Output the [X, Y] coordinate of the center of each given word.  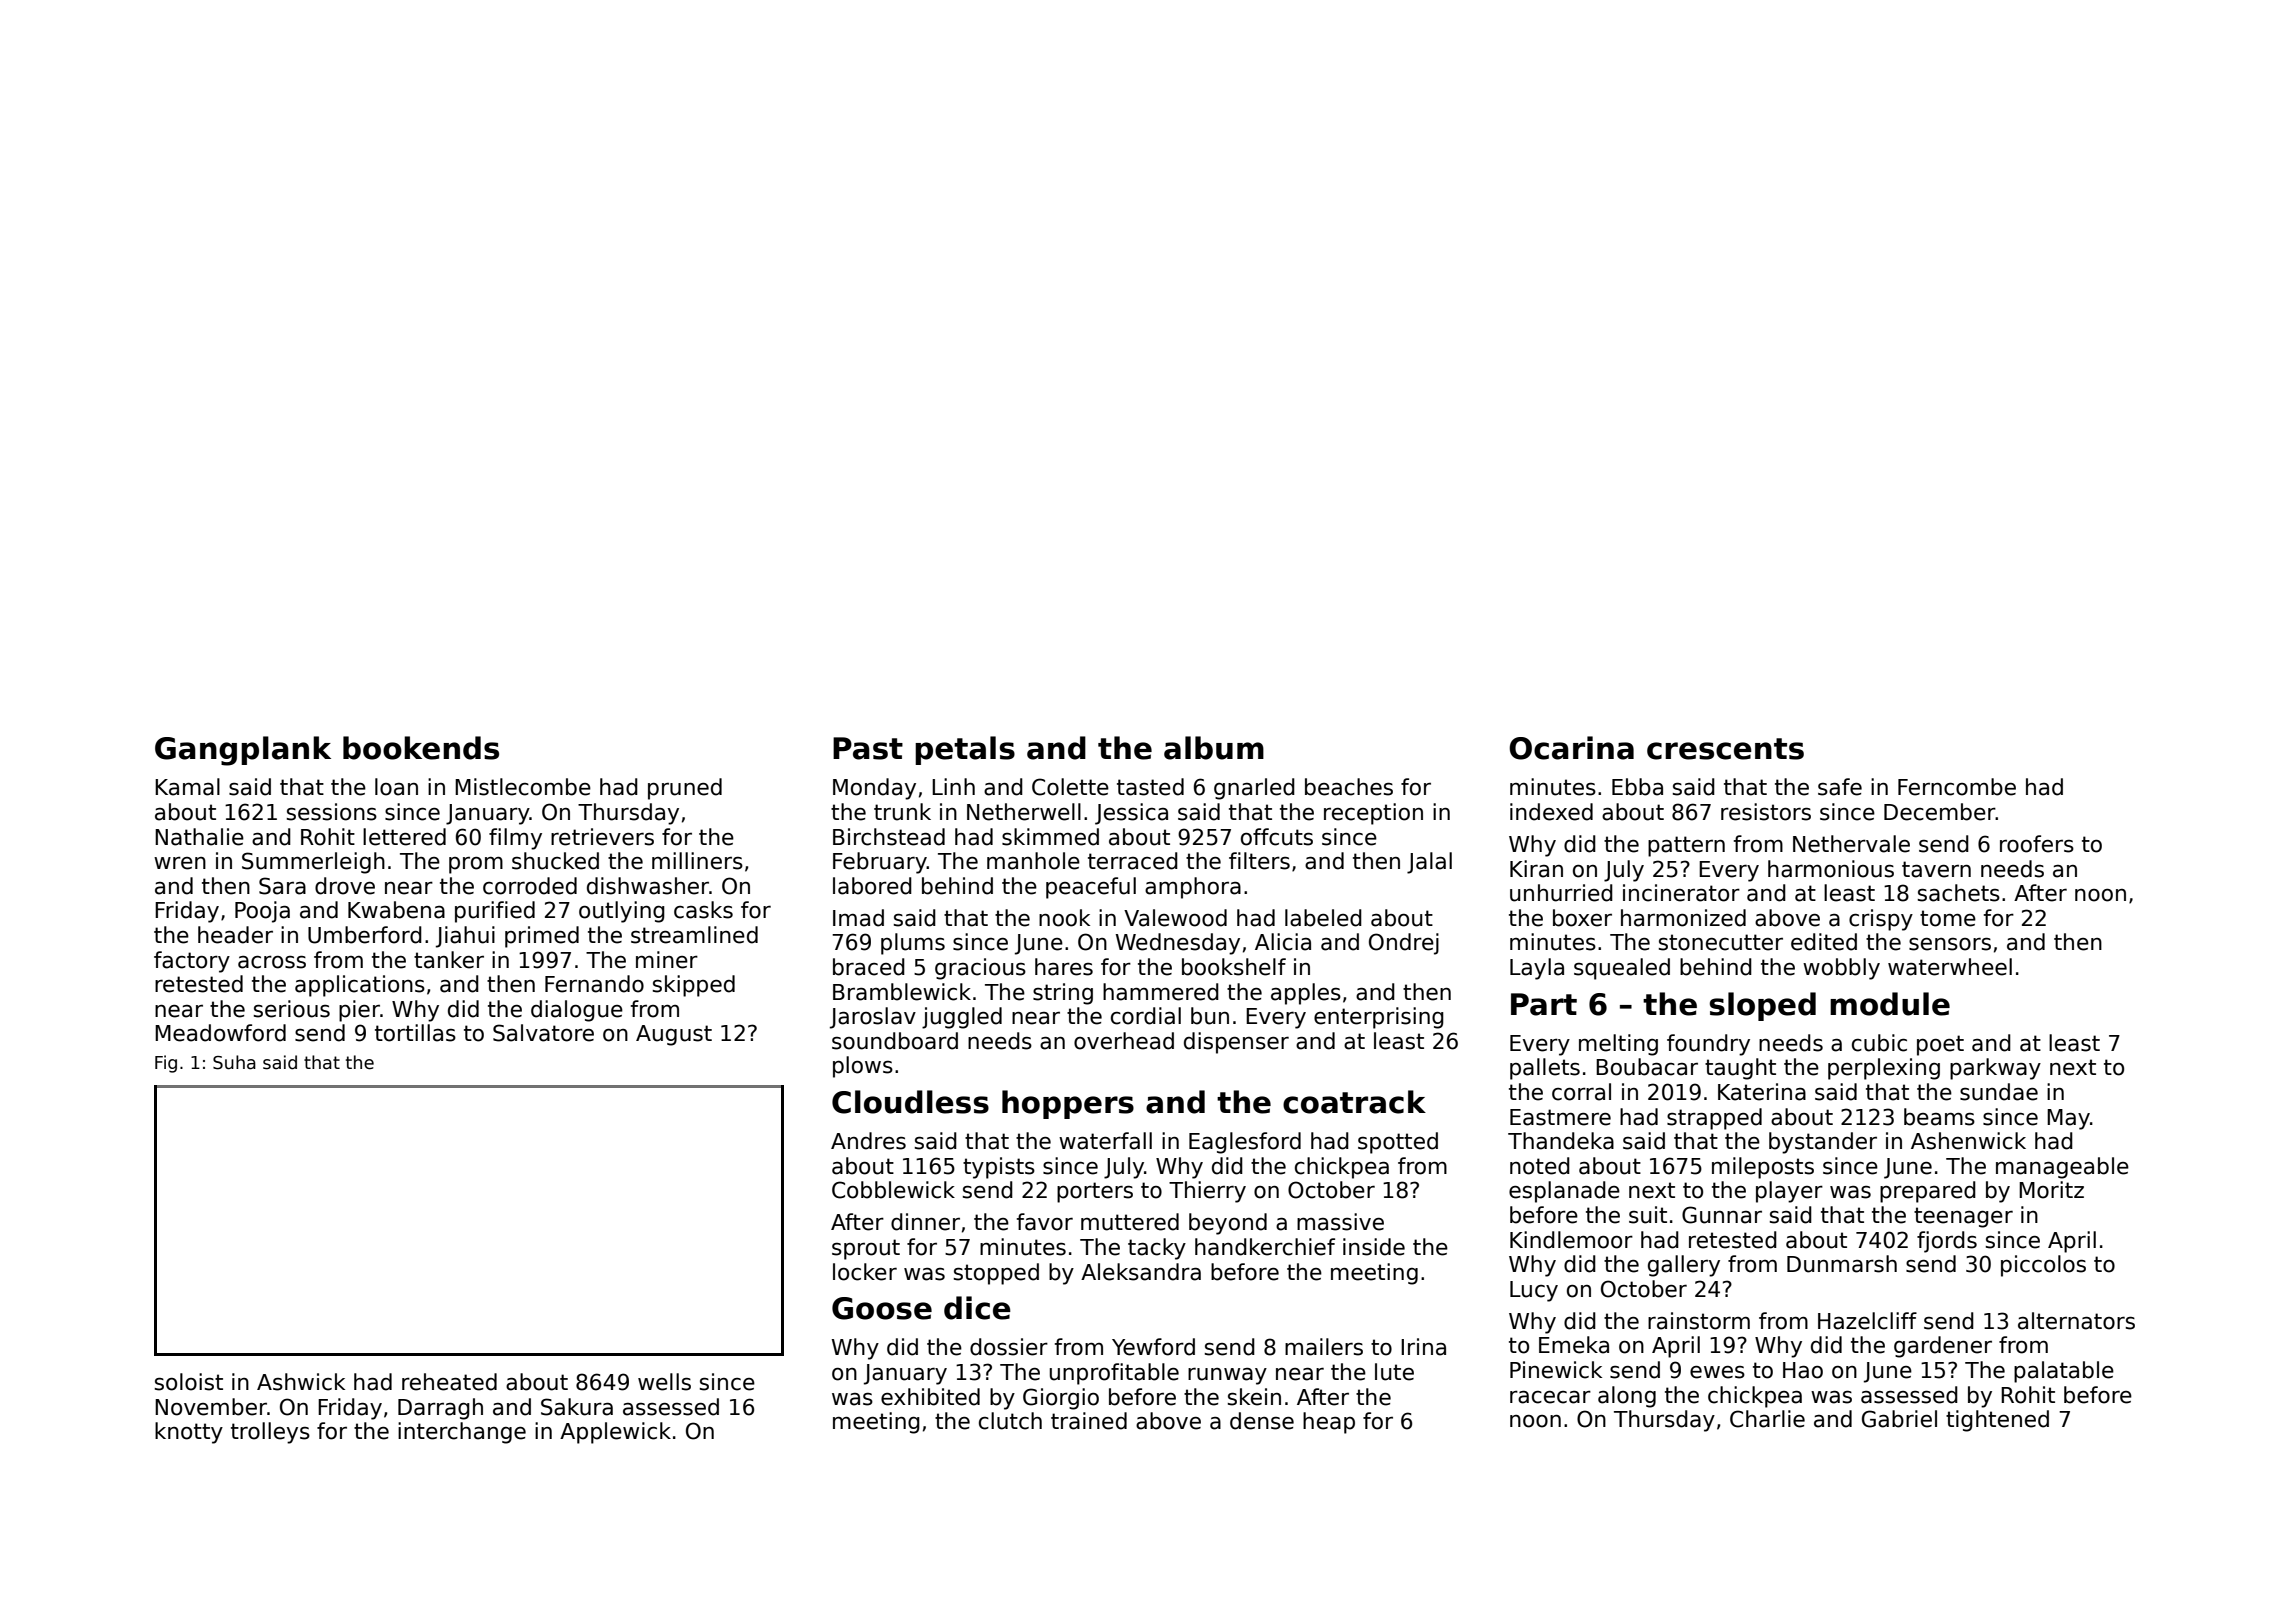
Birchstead [889, 837]
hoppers [1068, 1104]
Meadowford [220, 1033]
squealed [1622, 969]
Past [868, 748]
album [1214, 748]
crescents [1725, 749]
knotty [189, 1433]
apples [1306, 994]
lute [1394, 1372]
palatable [2064, 1372]
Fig [166, 1064]
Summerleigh [313, 863]
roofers [2037, 844]
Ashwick [301, 1382]
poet [1940, 1045]
